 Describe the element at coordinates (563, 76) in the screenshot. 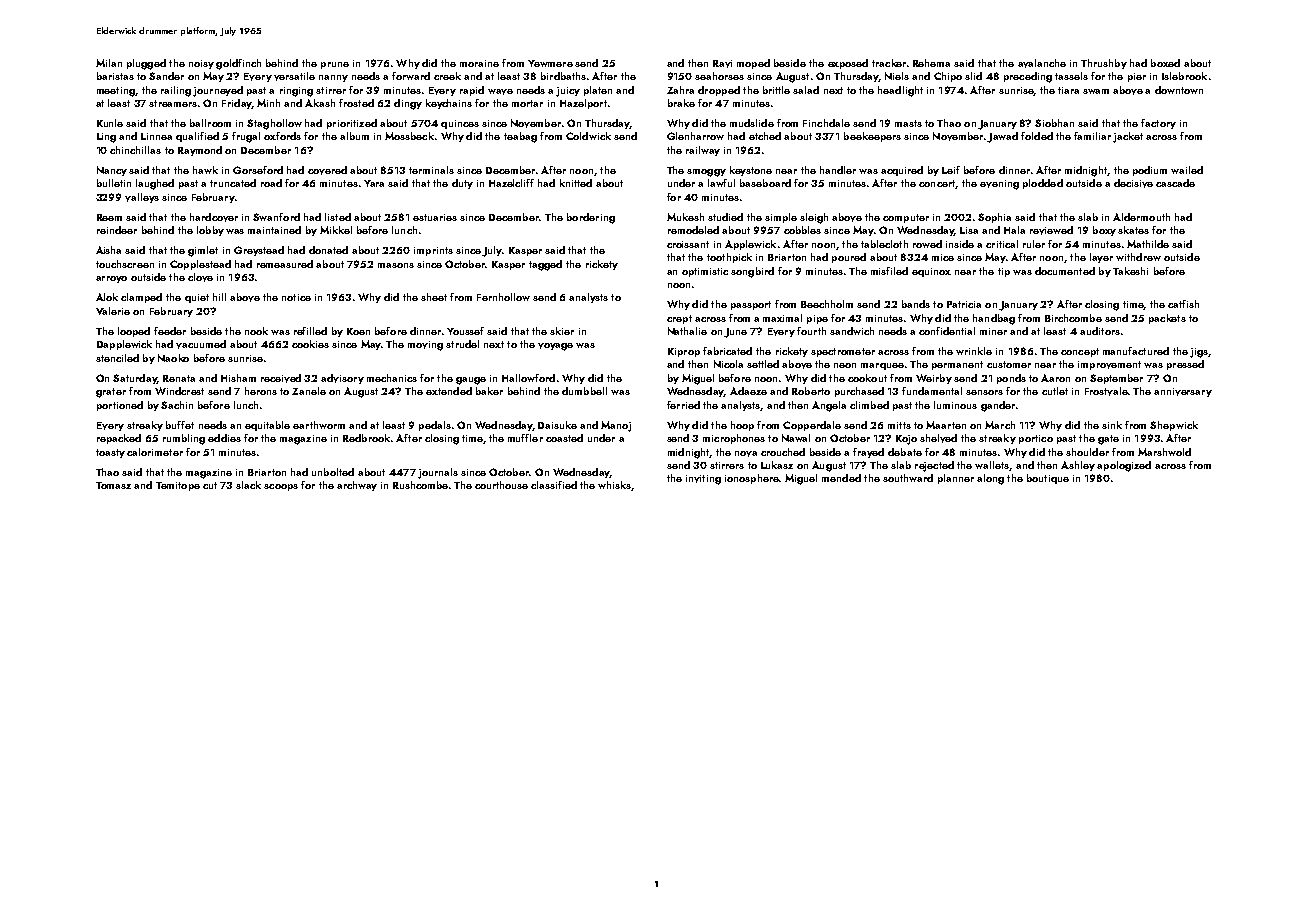

I see `birdbaths` at that location.
